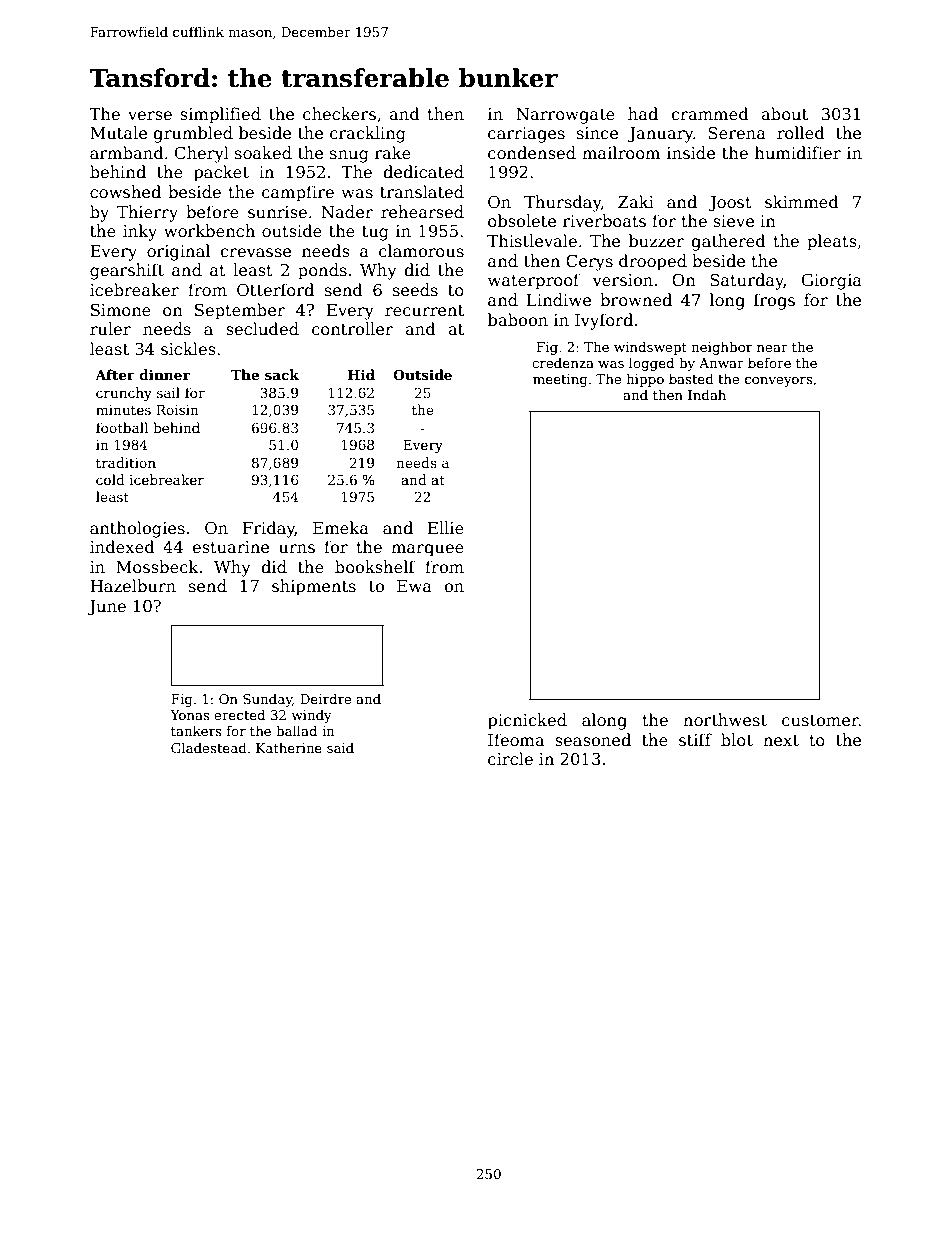 Image resolution: width=952 pixels, height=1233 pixels. I want to click on verse, so click(150, 115).
